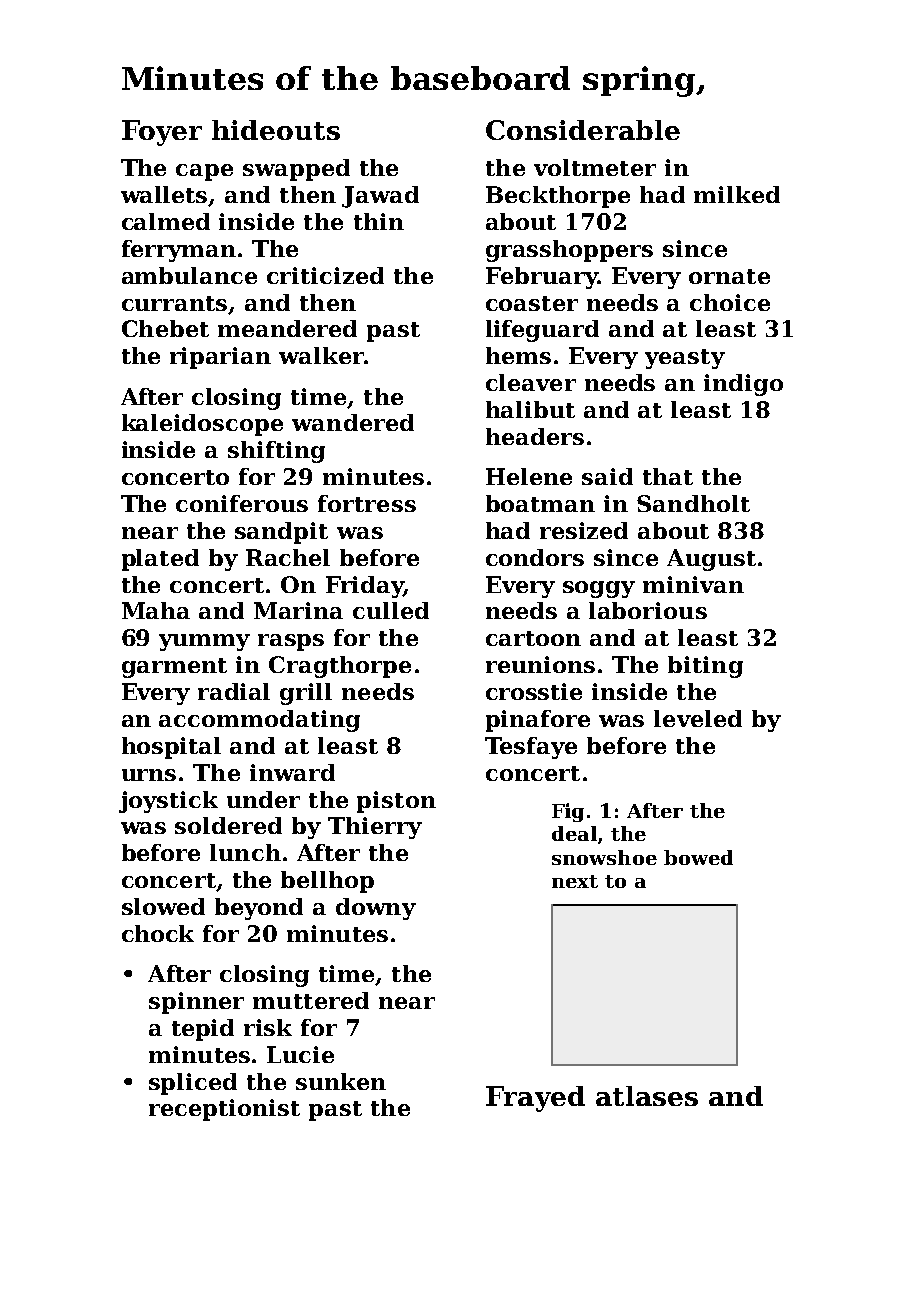 The width and height of the document is (924, 1311). Describe the element at coordinates (242, 503) in the document. I see `coniferous` at that location.
